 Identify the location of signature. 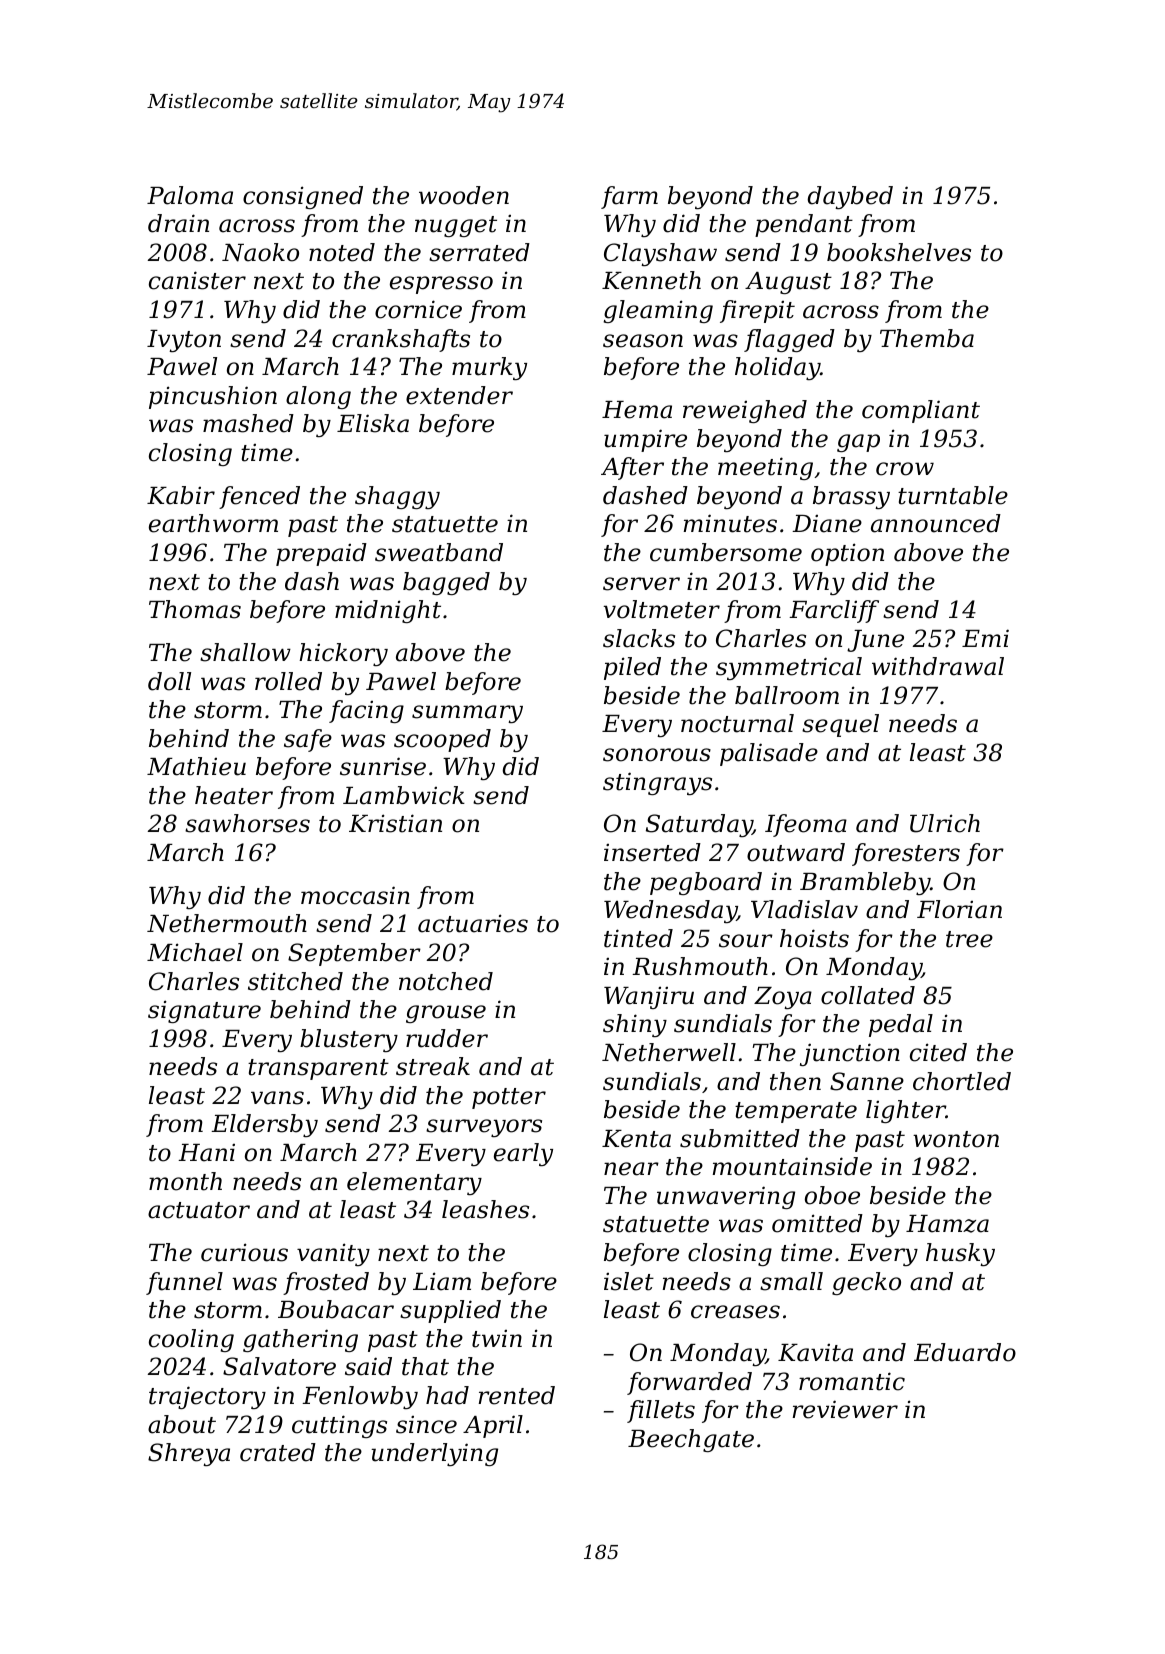
(204, 1011).
